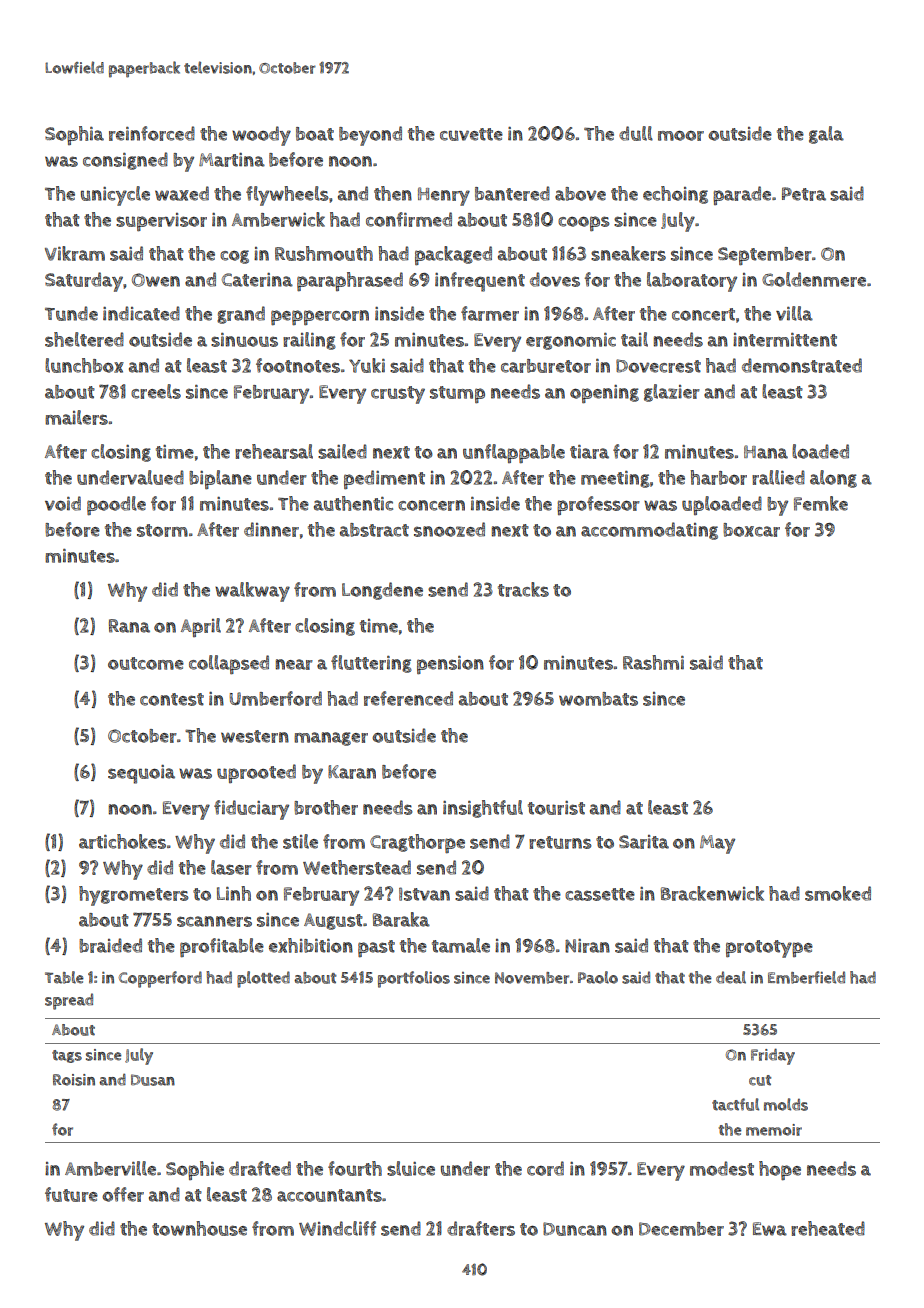 The height and width of the screenshot is (1308, 924). Describe the element at coordinates (63, 503) in the screenshot. I see `void` at that location.
